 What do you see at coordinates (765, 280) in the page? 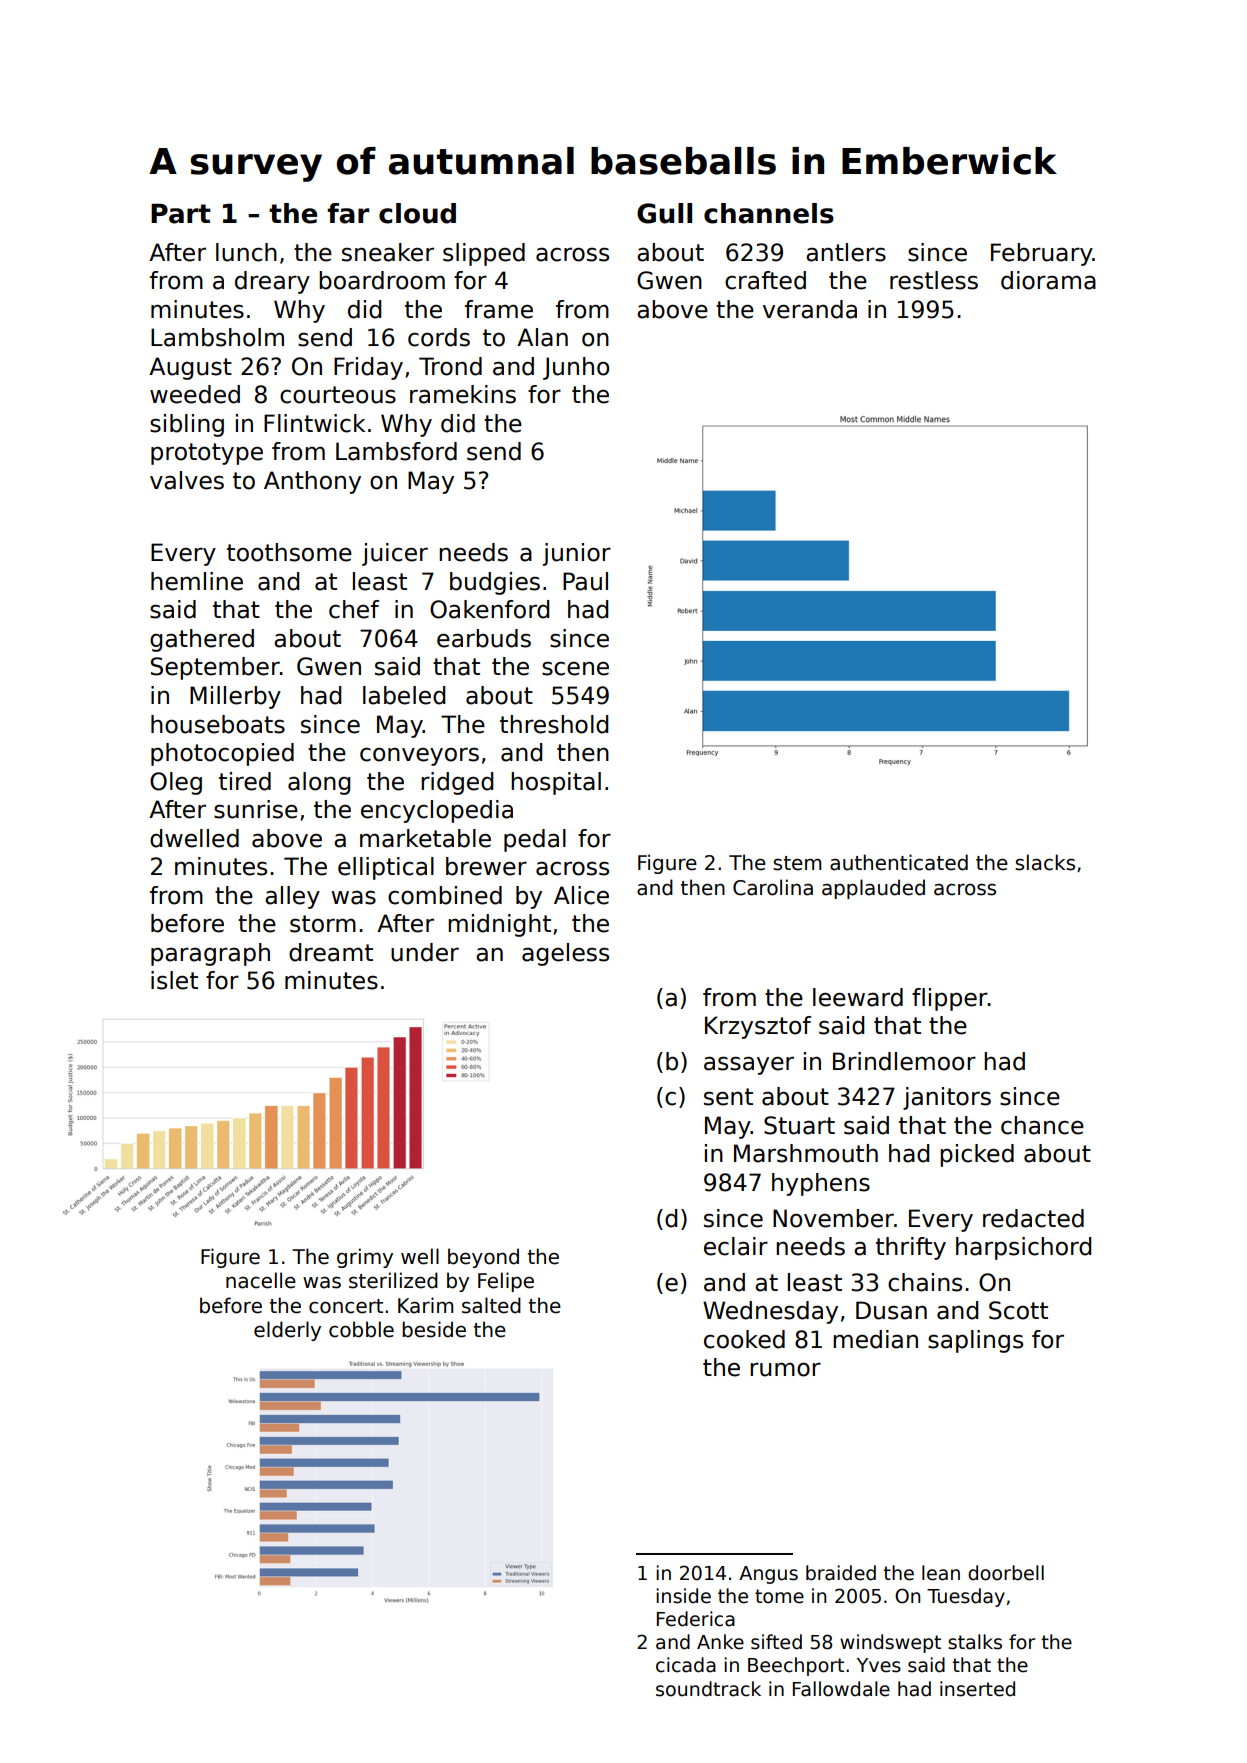
I see `crafted` at bounding box center [765, 280].
